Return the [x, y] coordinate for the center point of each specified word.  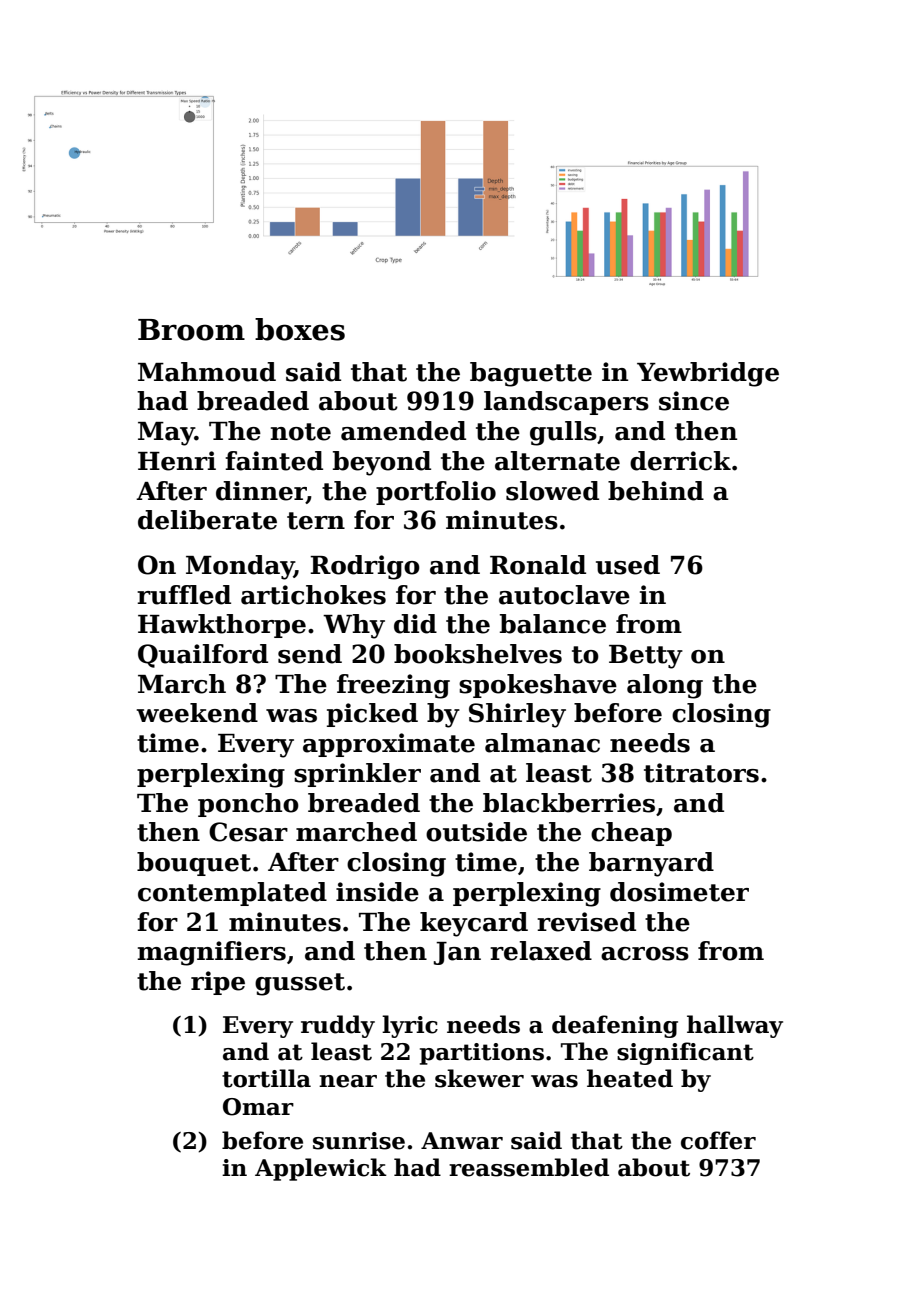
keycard [474, 924]
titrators [701, 773]
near [348, 1081]
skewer [479, 1078]
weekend [197, 713]
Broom [191, 330]
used [628, 565]
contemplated [232, 894]
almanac [542, 743]
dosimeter [679, 892]
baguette [531, 374]
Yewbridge [708, 374]
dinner [261, 491]
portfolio [436, 493]
